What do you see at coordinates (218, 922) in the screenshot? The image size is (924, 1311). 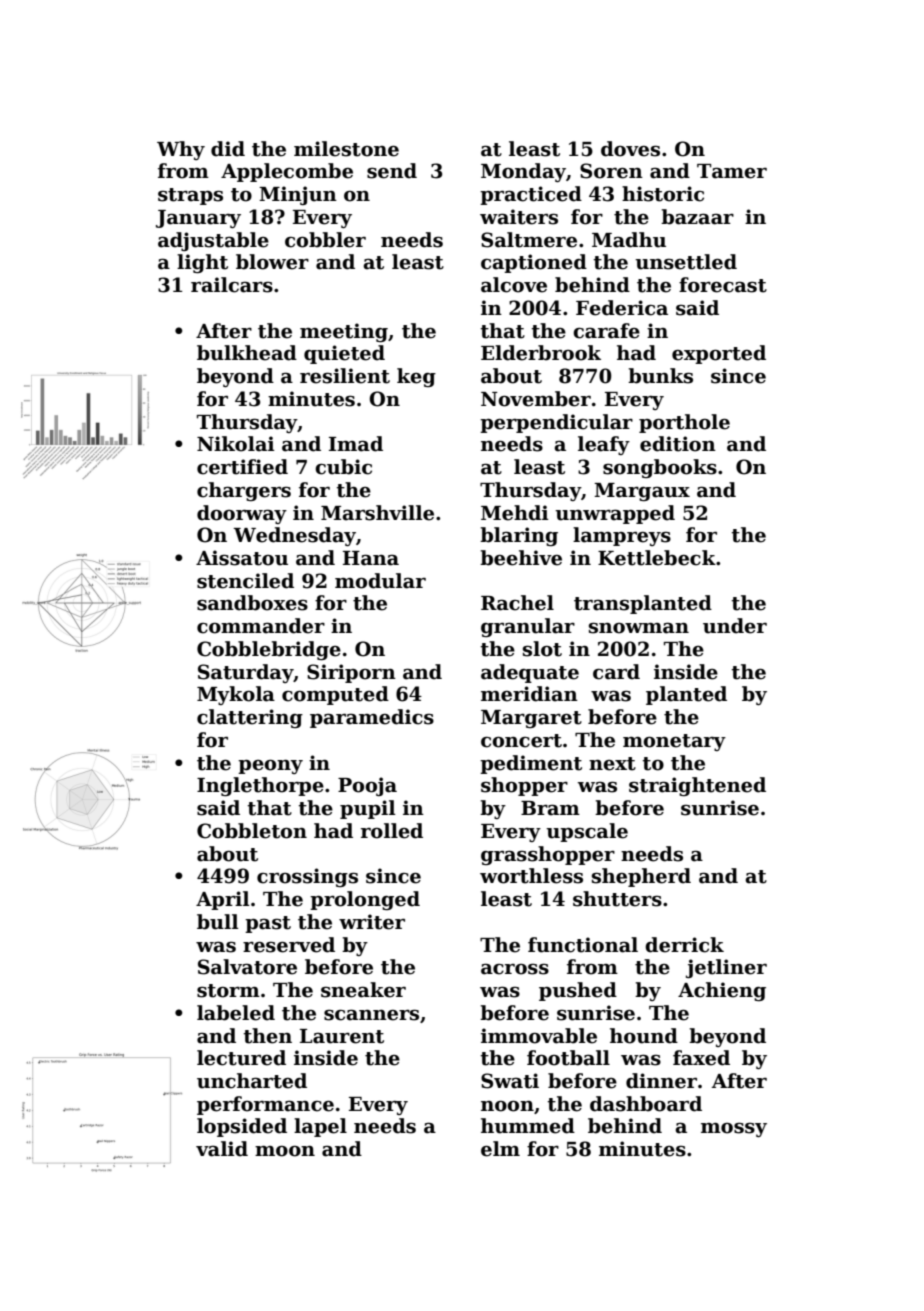 I see `bull` at bounding box center [218, 922].
